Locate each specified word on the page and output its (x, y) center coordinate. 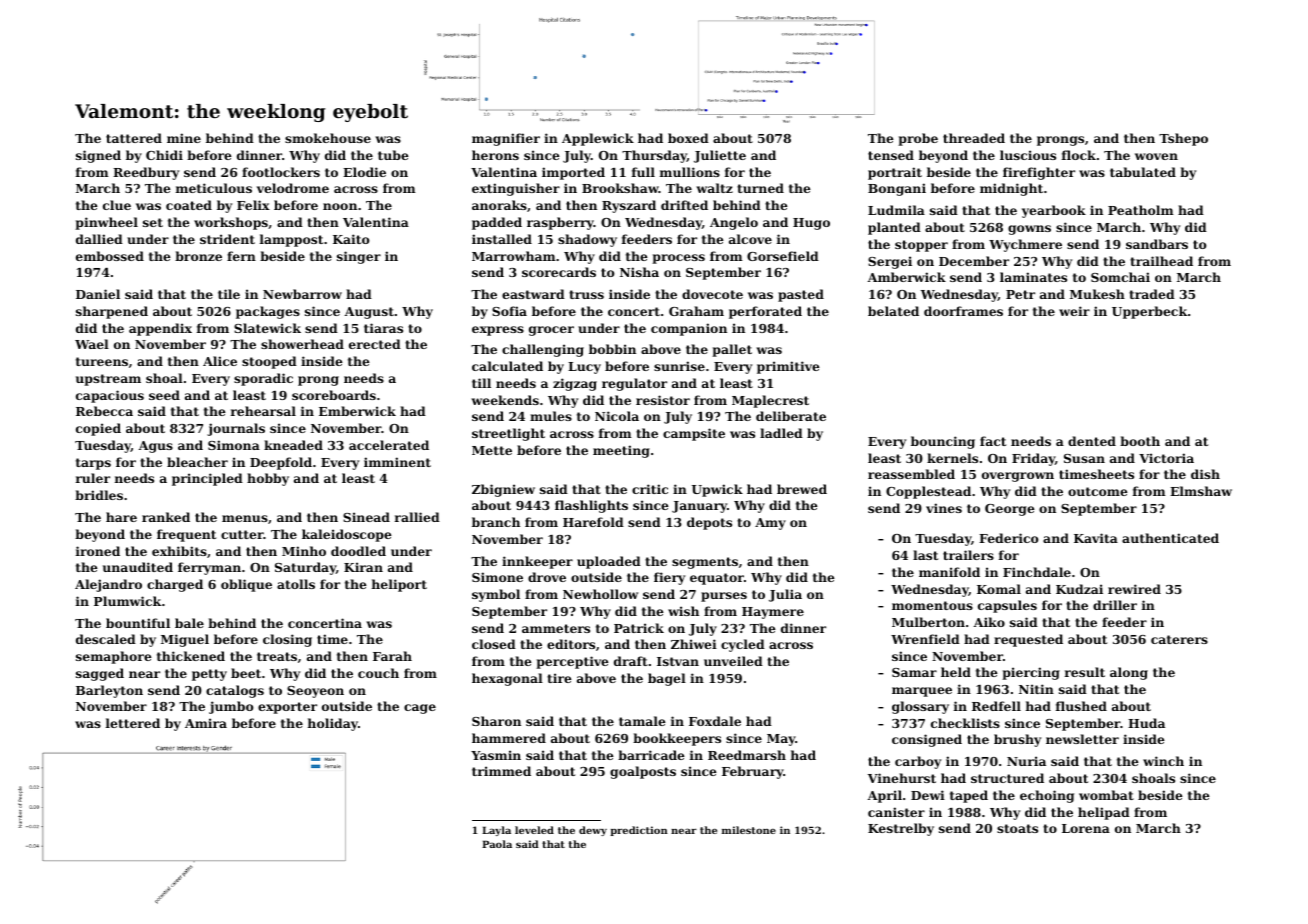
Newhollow (600, 594)
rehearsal (263, 411)
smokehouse (328, 138)
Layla (496, 831)
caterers (1179, 639)
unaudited (138, 567)
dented (1092, 441)
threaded (974, 138)
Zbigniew (503, 490)
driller (1115, 605)
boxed (688, 138)
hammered (509, 738)
